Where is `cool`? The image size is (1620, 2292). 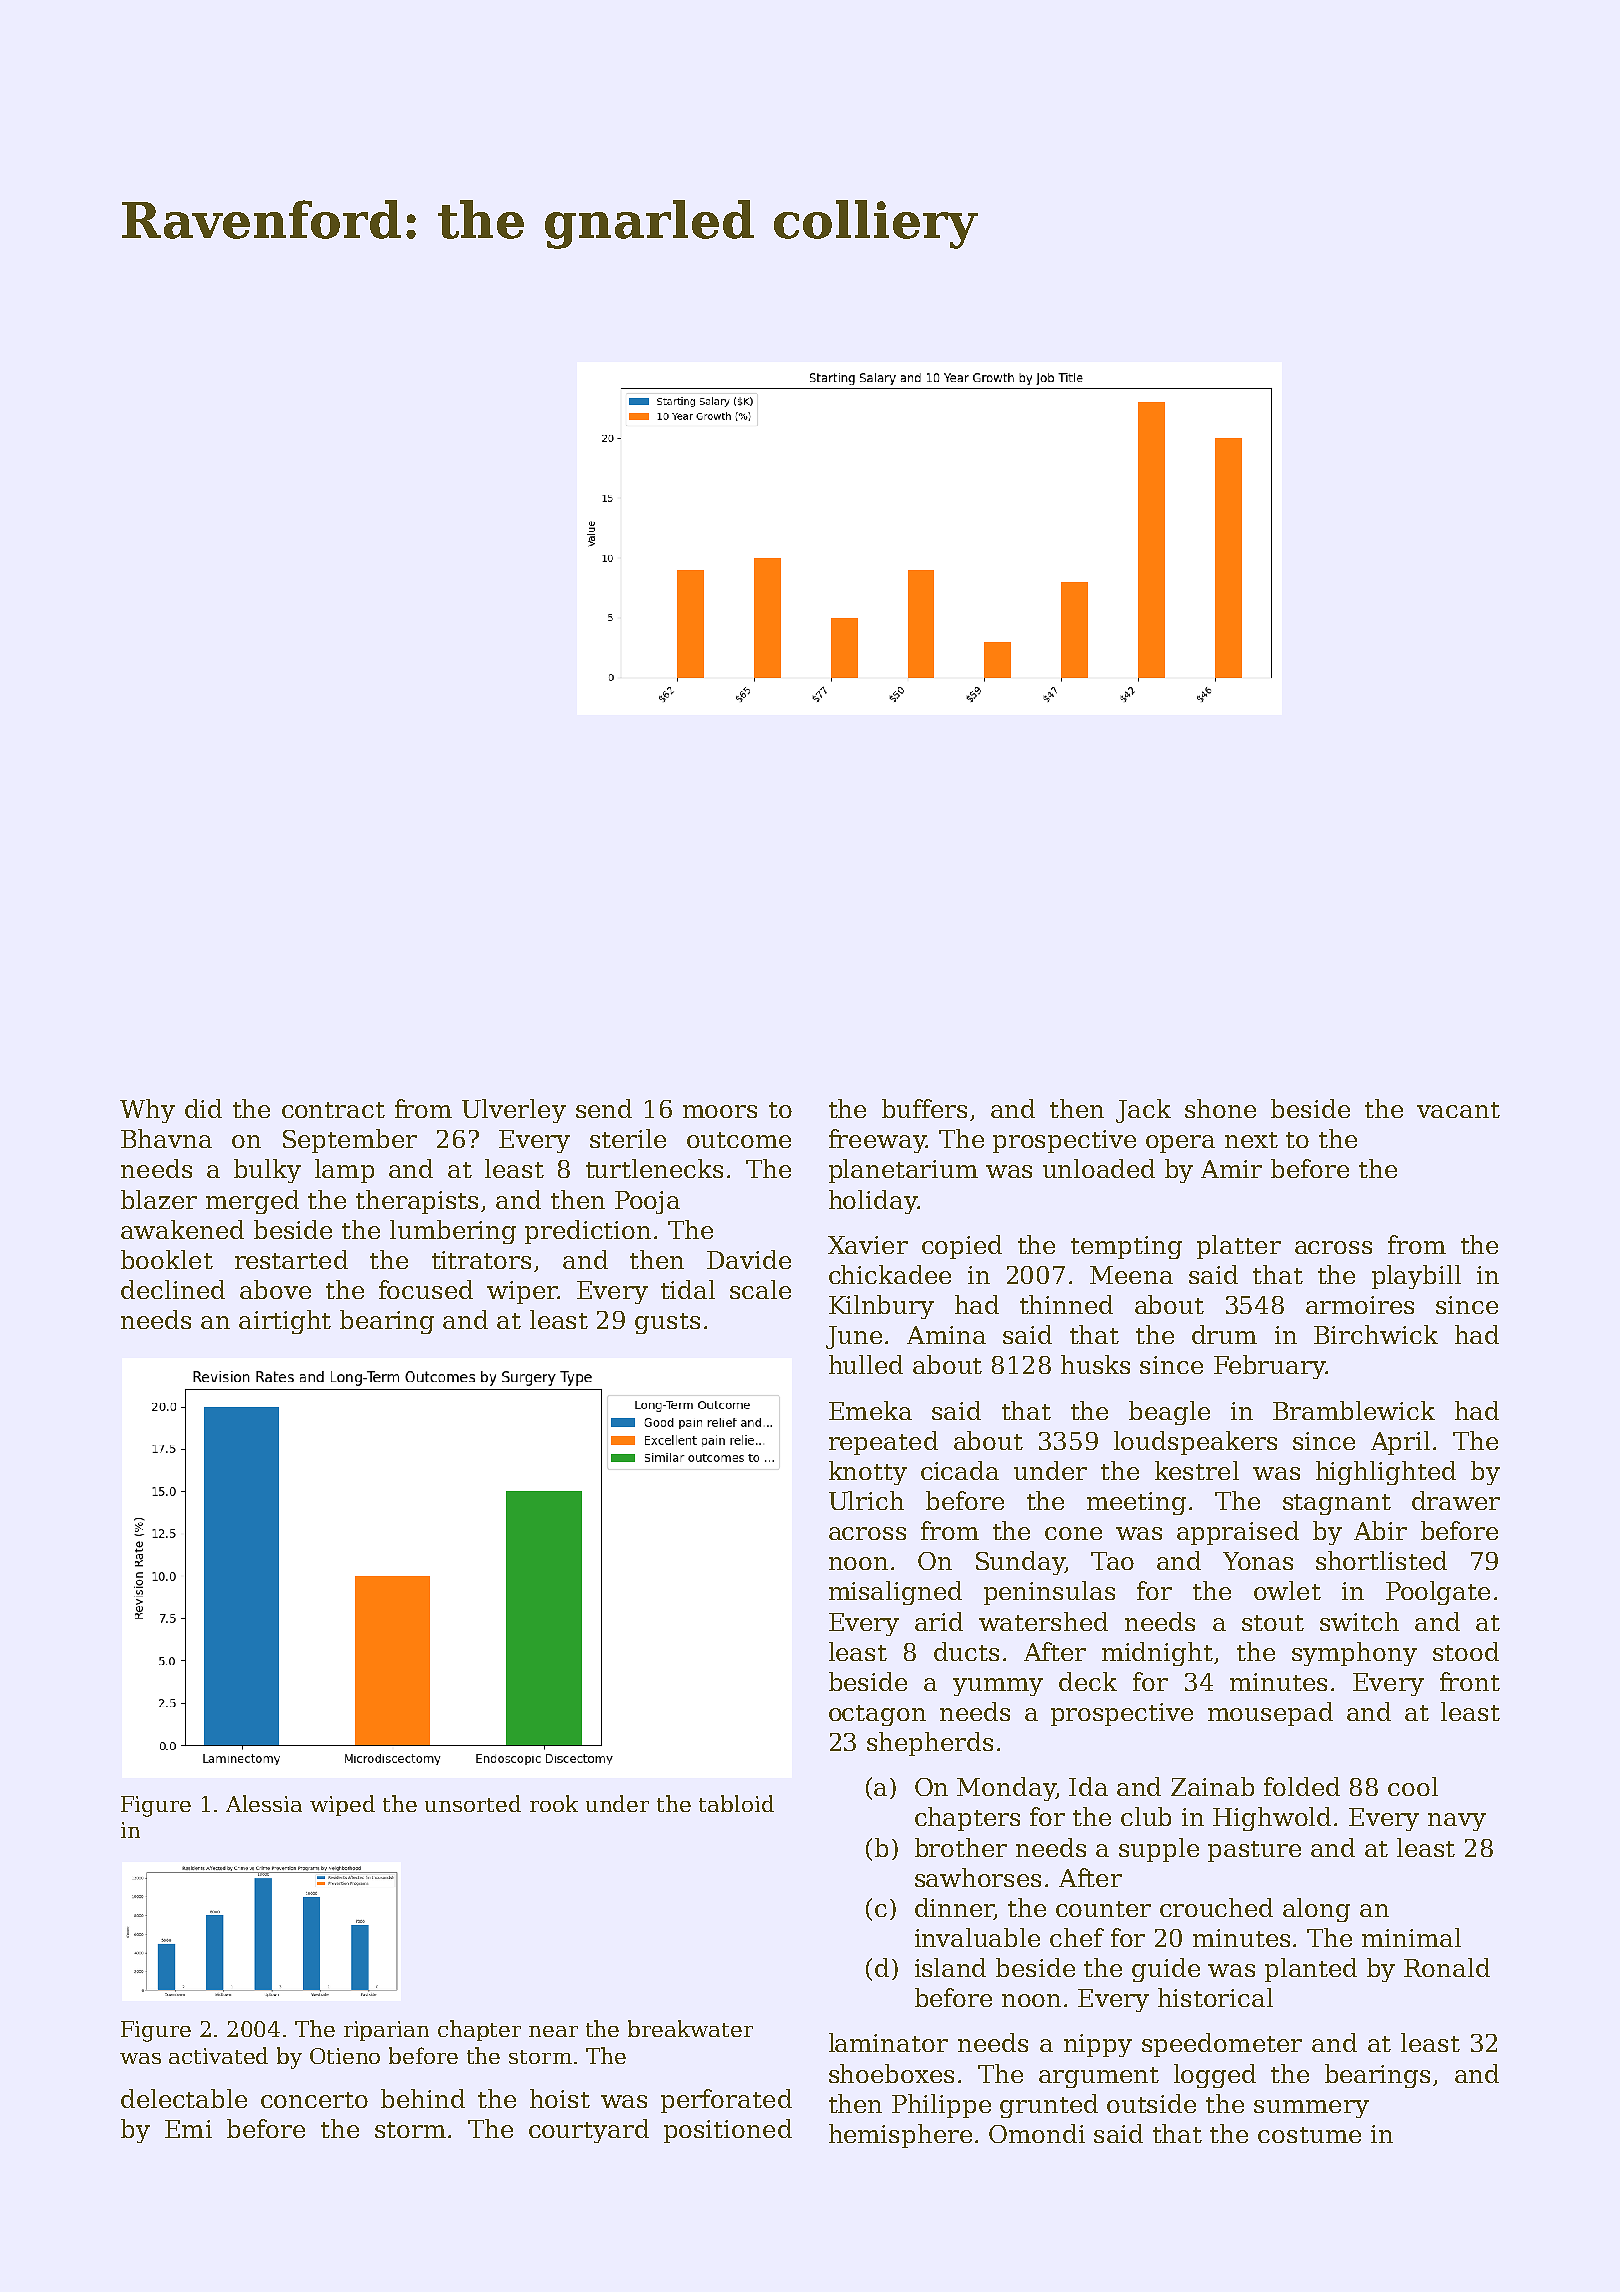 cool is located at coordinates (1413, 1786).
